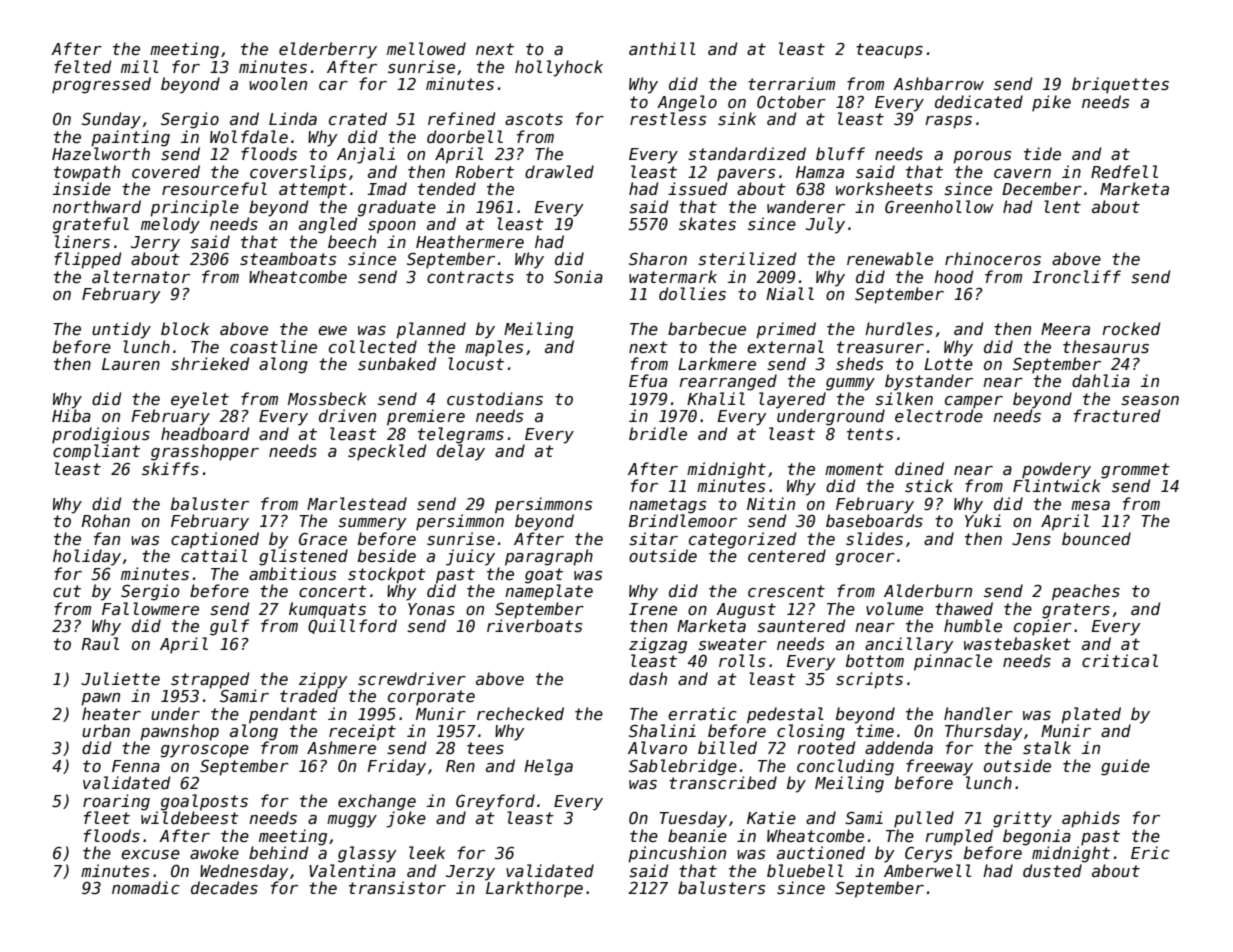 This screenshot has width=1233, height=952. What do you see at coordinates (377, 802) in the screenshot?
I see `exchange` at bounding box center [377, 802].
